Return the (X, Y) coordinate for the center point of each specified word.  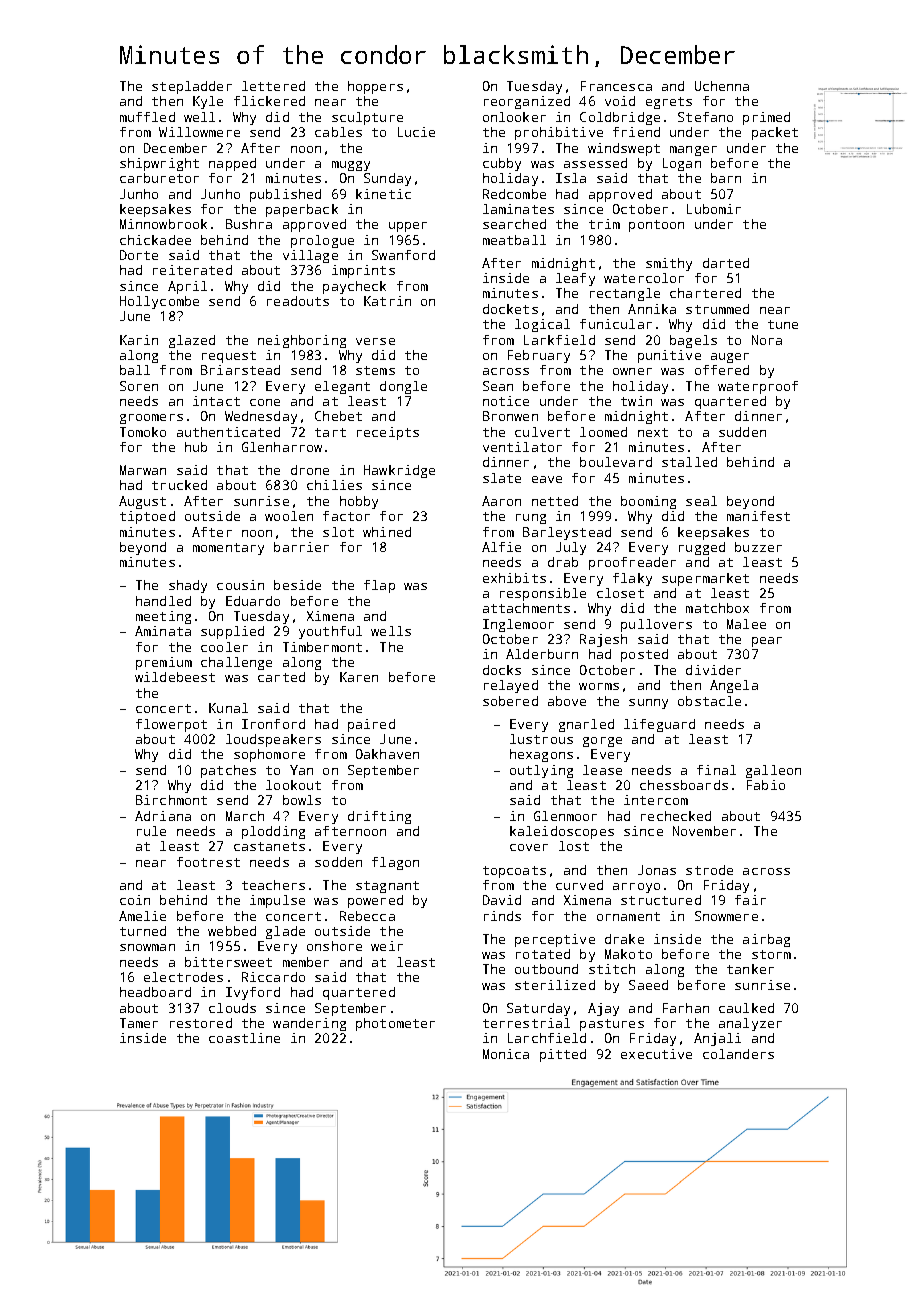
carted (281, 677)
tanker (750, 969)
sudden (742, 432)
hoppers (375, 87)
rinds (502, 916)
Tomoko (143, 432)
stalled (689, 462)
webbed (232, 931)
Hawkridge (399, 471)
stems (375, 370)
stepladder (192, 87)
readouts (298, 301)
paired (371, 725)
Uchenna (722, 86)
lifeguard (659, 725)
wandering (309, 1024)
